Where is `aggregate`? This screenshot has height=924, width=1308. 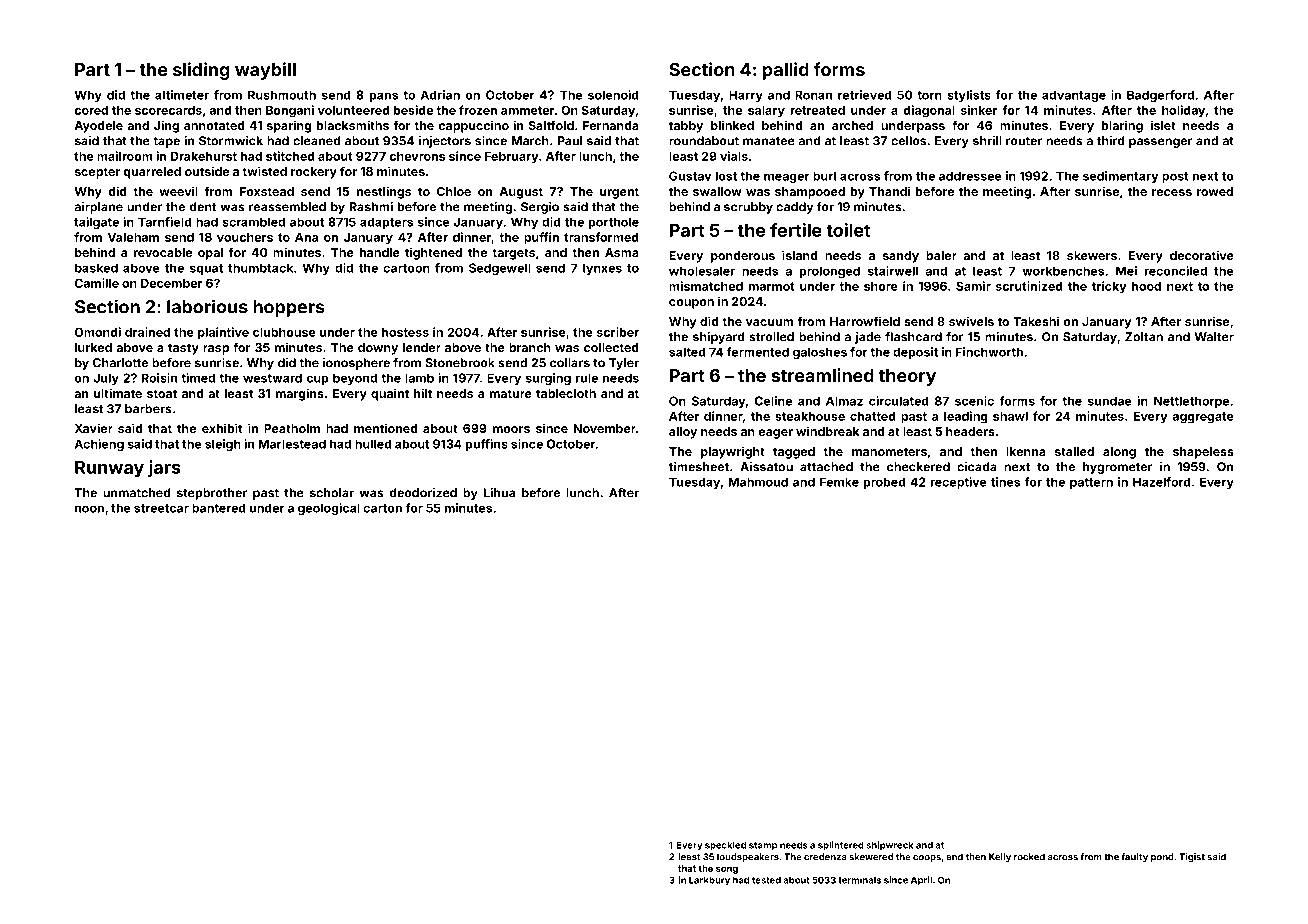 aggregate is located at coordinates (1203, 418).
